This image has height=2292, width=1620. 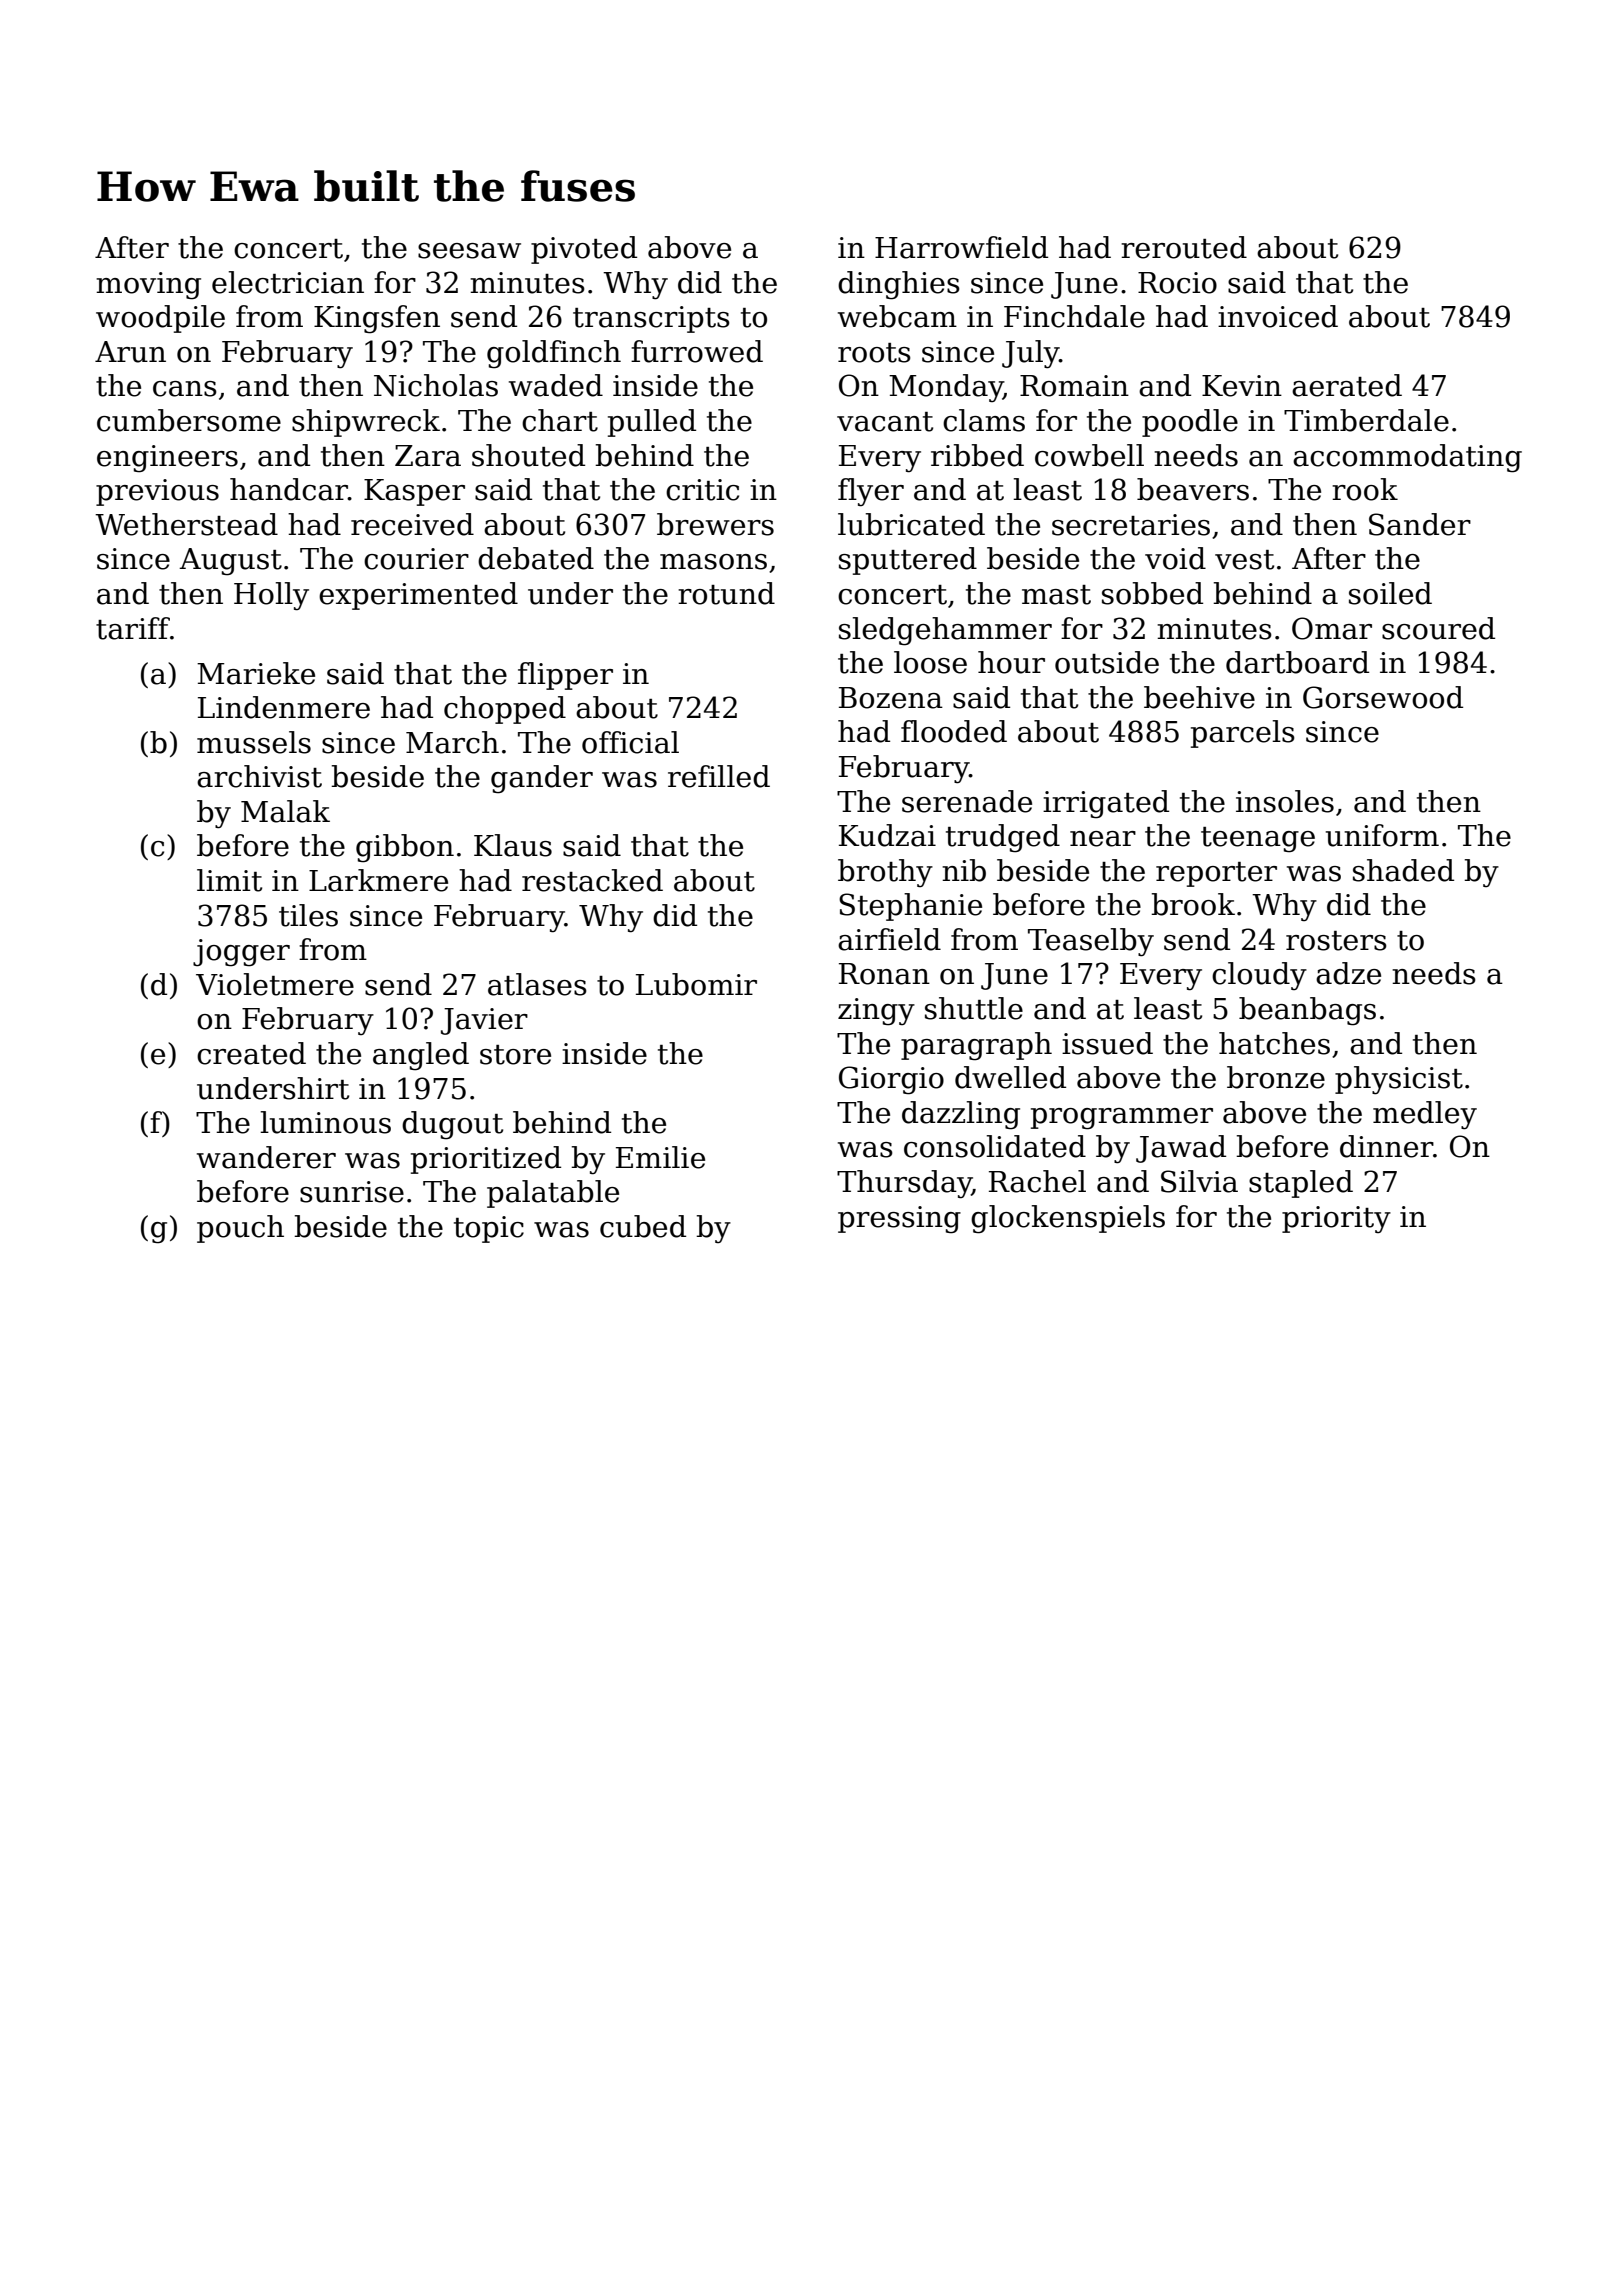 I want to click on cloudy, so click(x=1259, y=976).
